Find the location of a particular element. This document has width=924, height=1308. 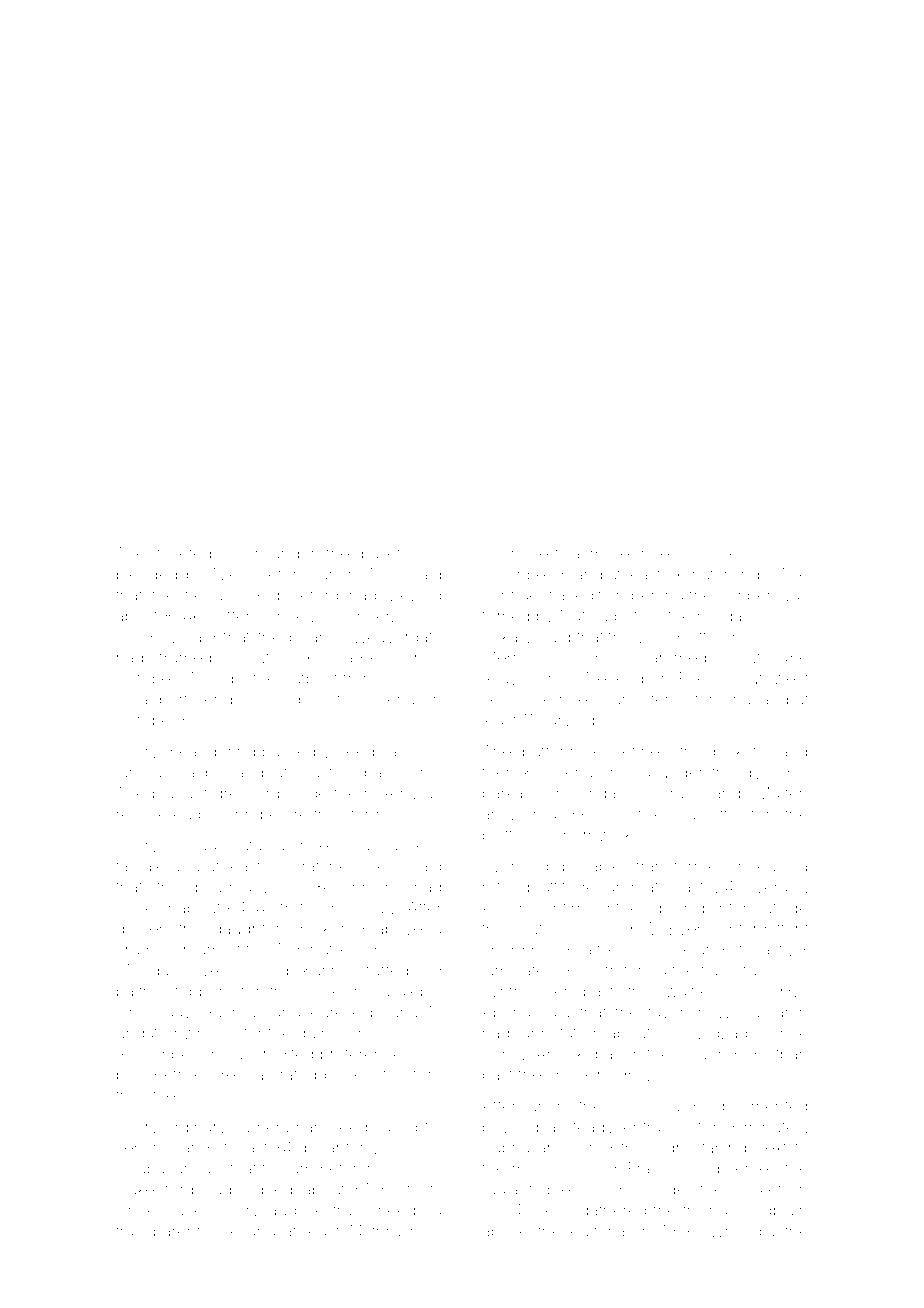

outcrop is located at coordinates (548, 930).
